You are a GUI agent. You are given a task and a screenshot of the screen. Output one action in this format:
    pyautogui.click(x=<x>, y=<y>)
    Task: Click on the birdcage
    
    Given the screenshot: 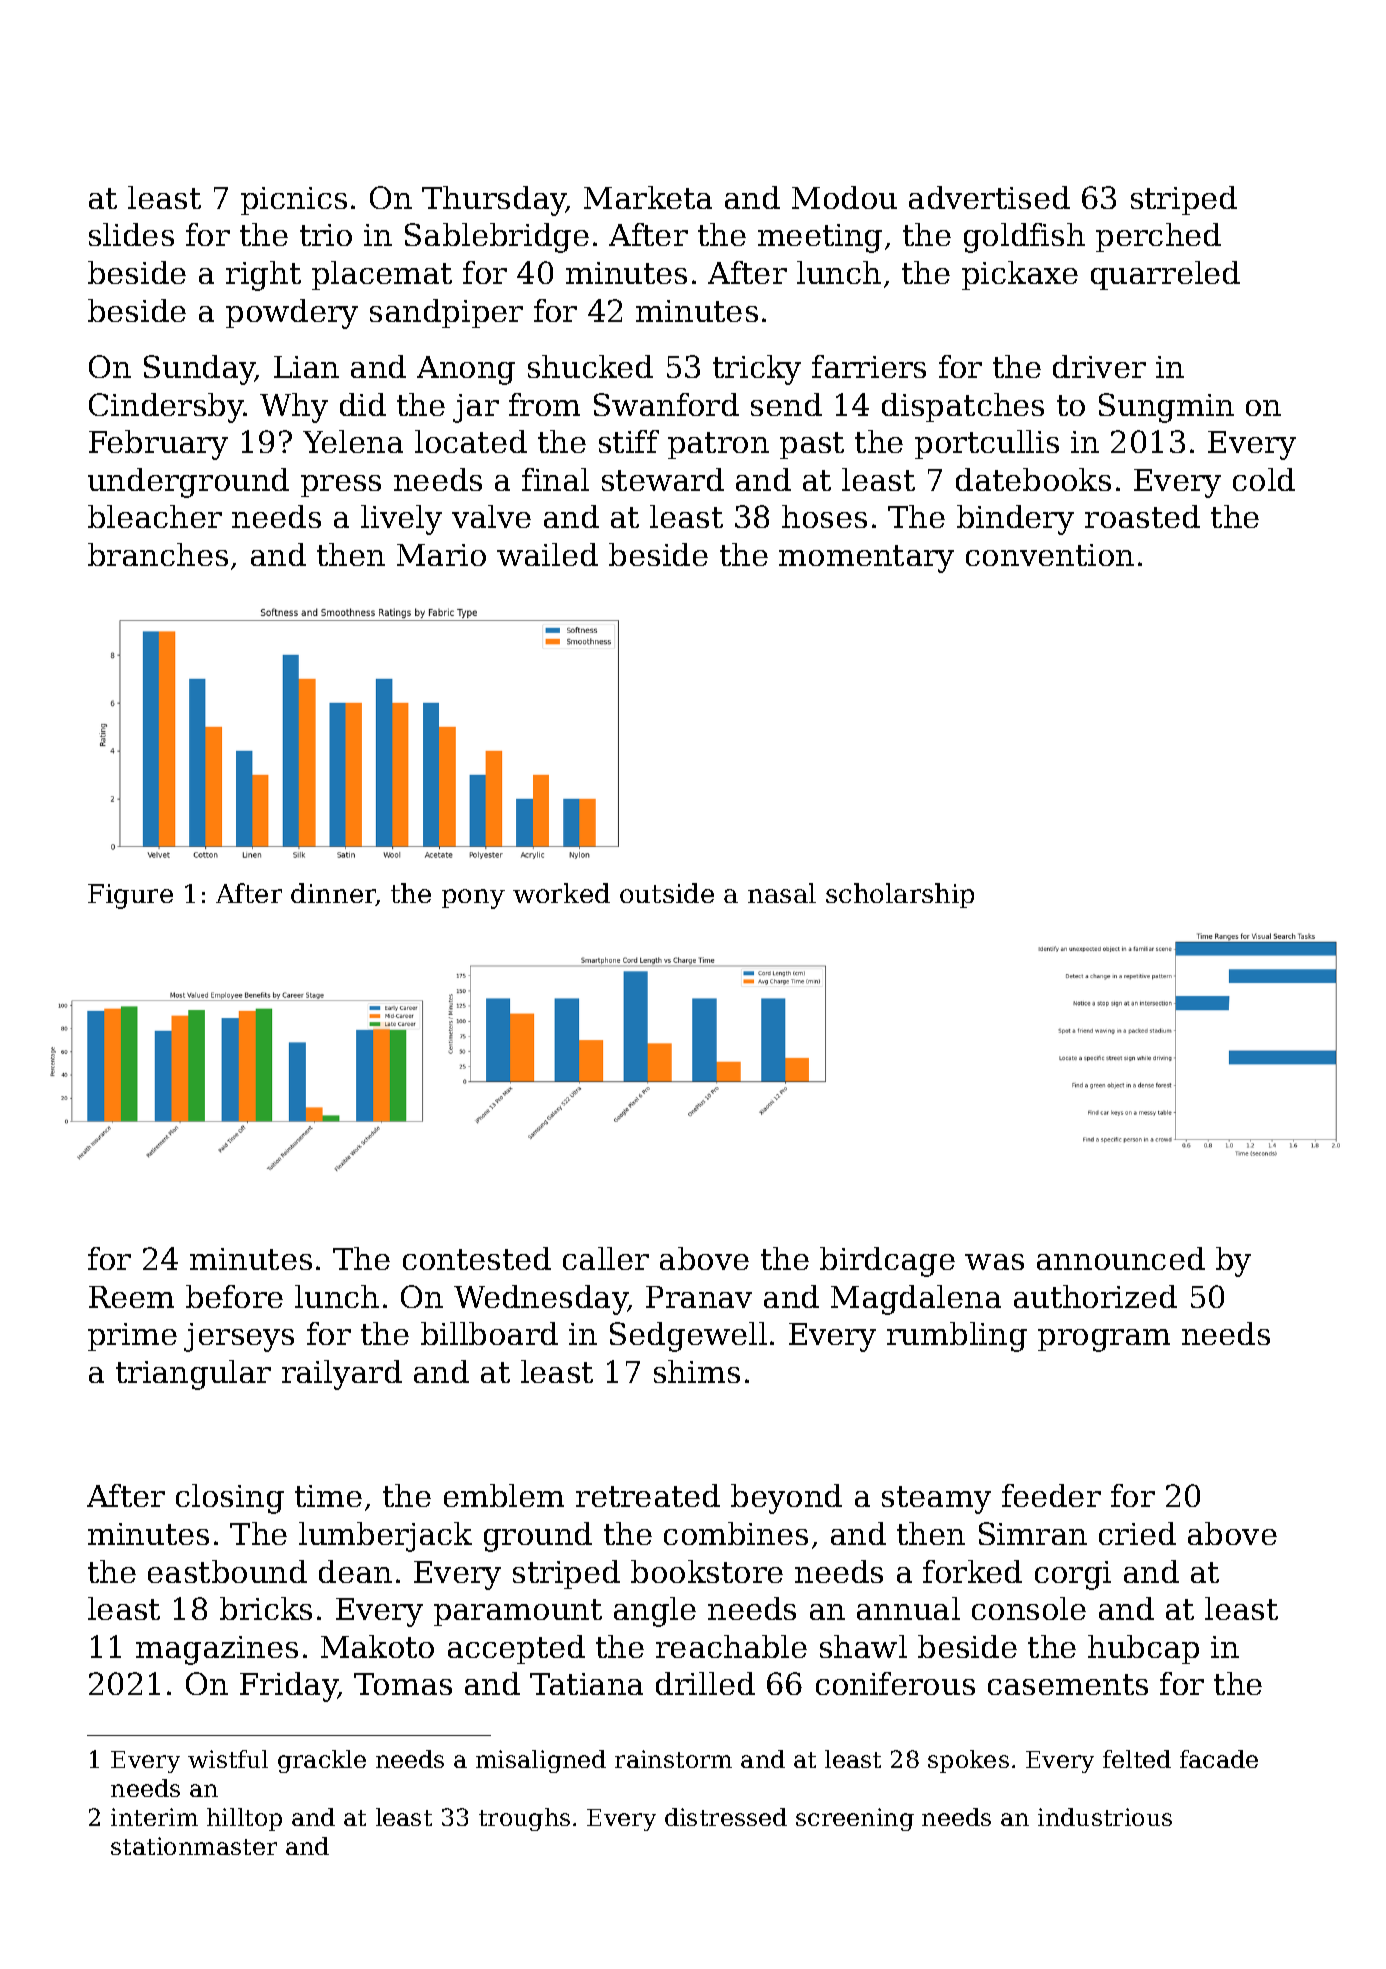 What is the action you would take?
    pyautogui.click(x=887, y=1262)
